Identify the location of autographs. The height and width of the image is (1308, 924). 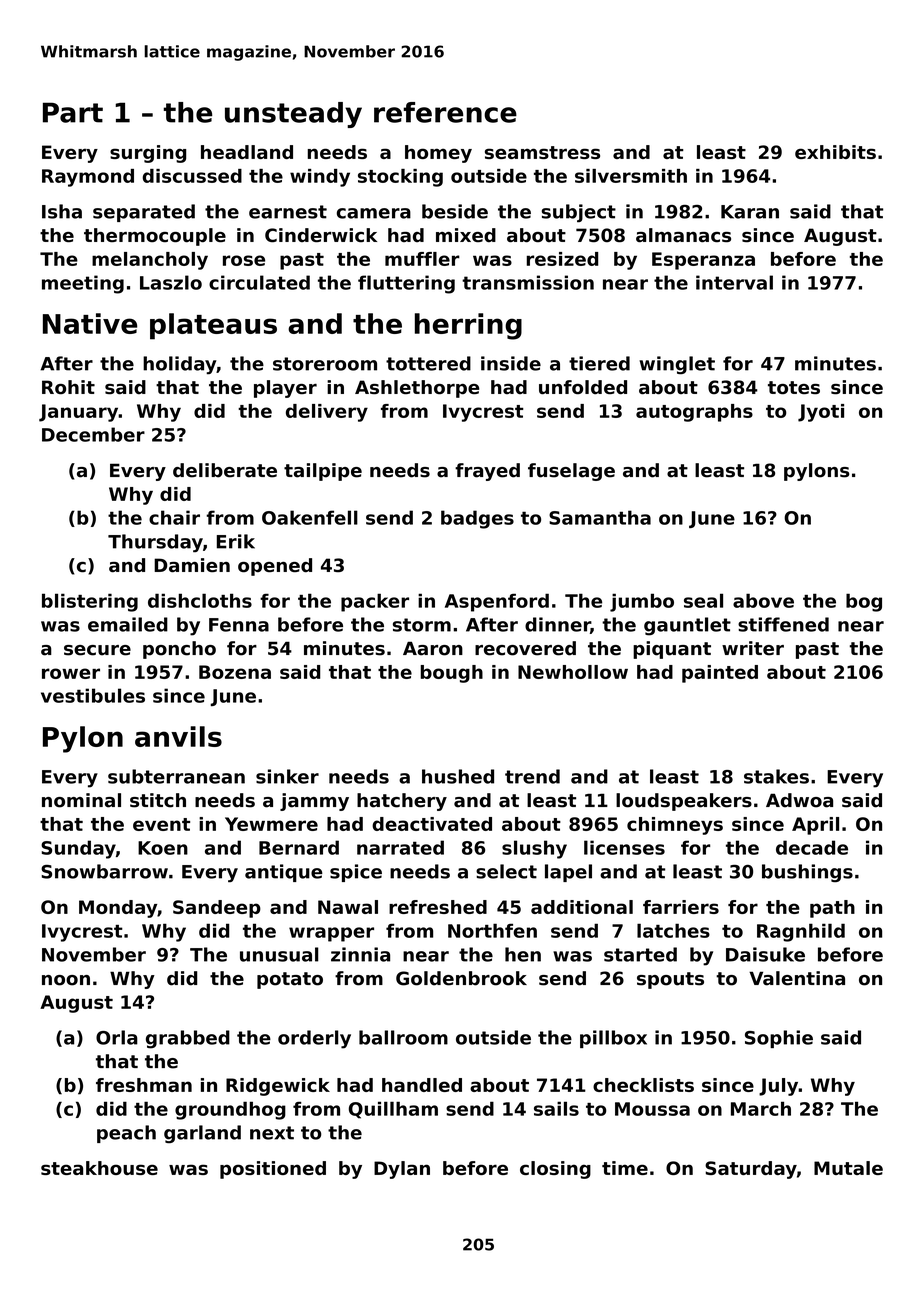
(694, 413).
